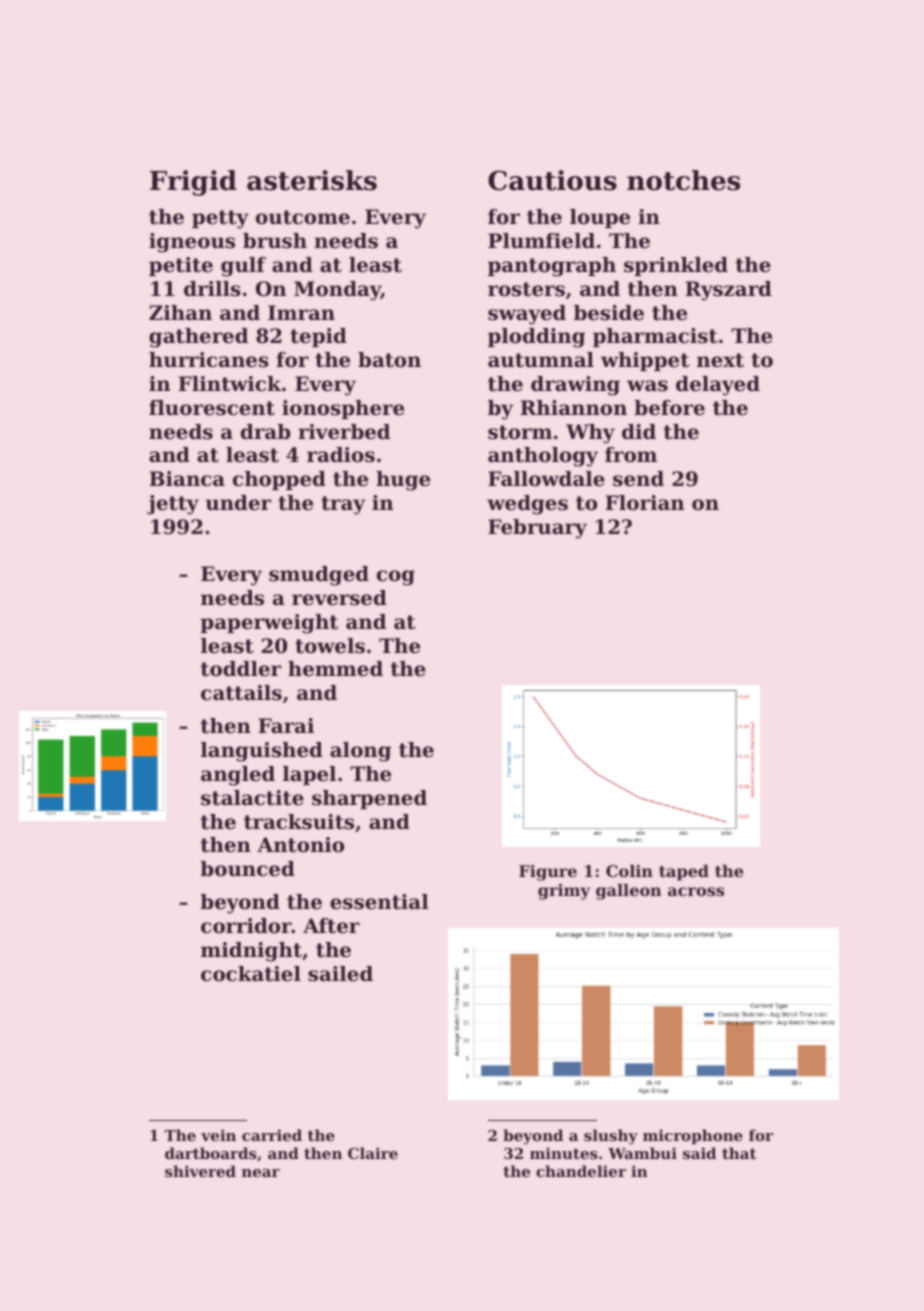  Describe the element at coordinates (642, 1153) in the document. I see `Wambui` at that location.
